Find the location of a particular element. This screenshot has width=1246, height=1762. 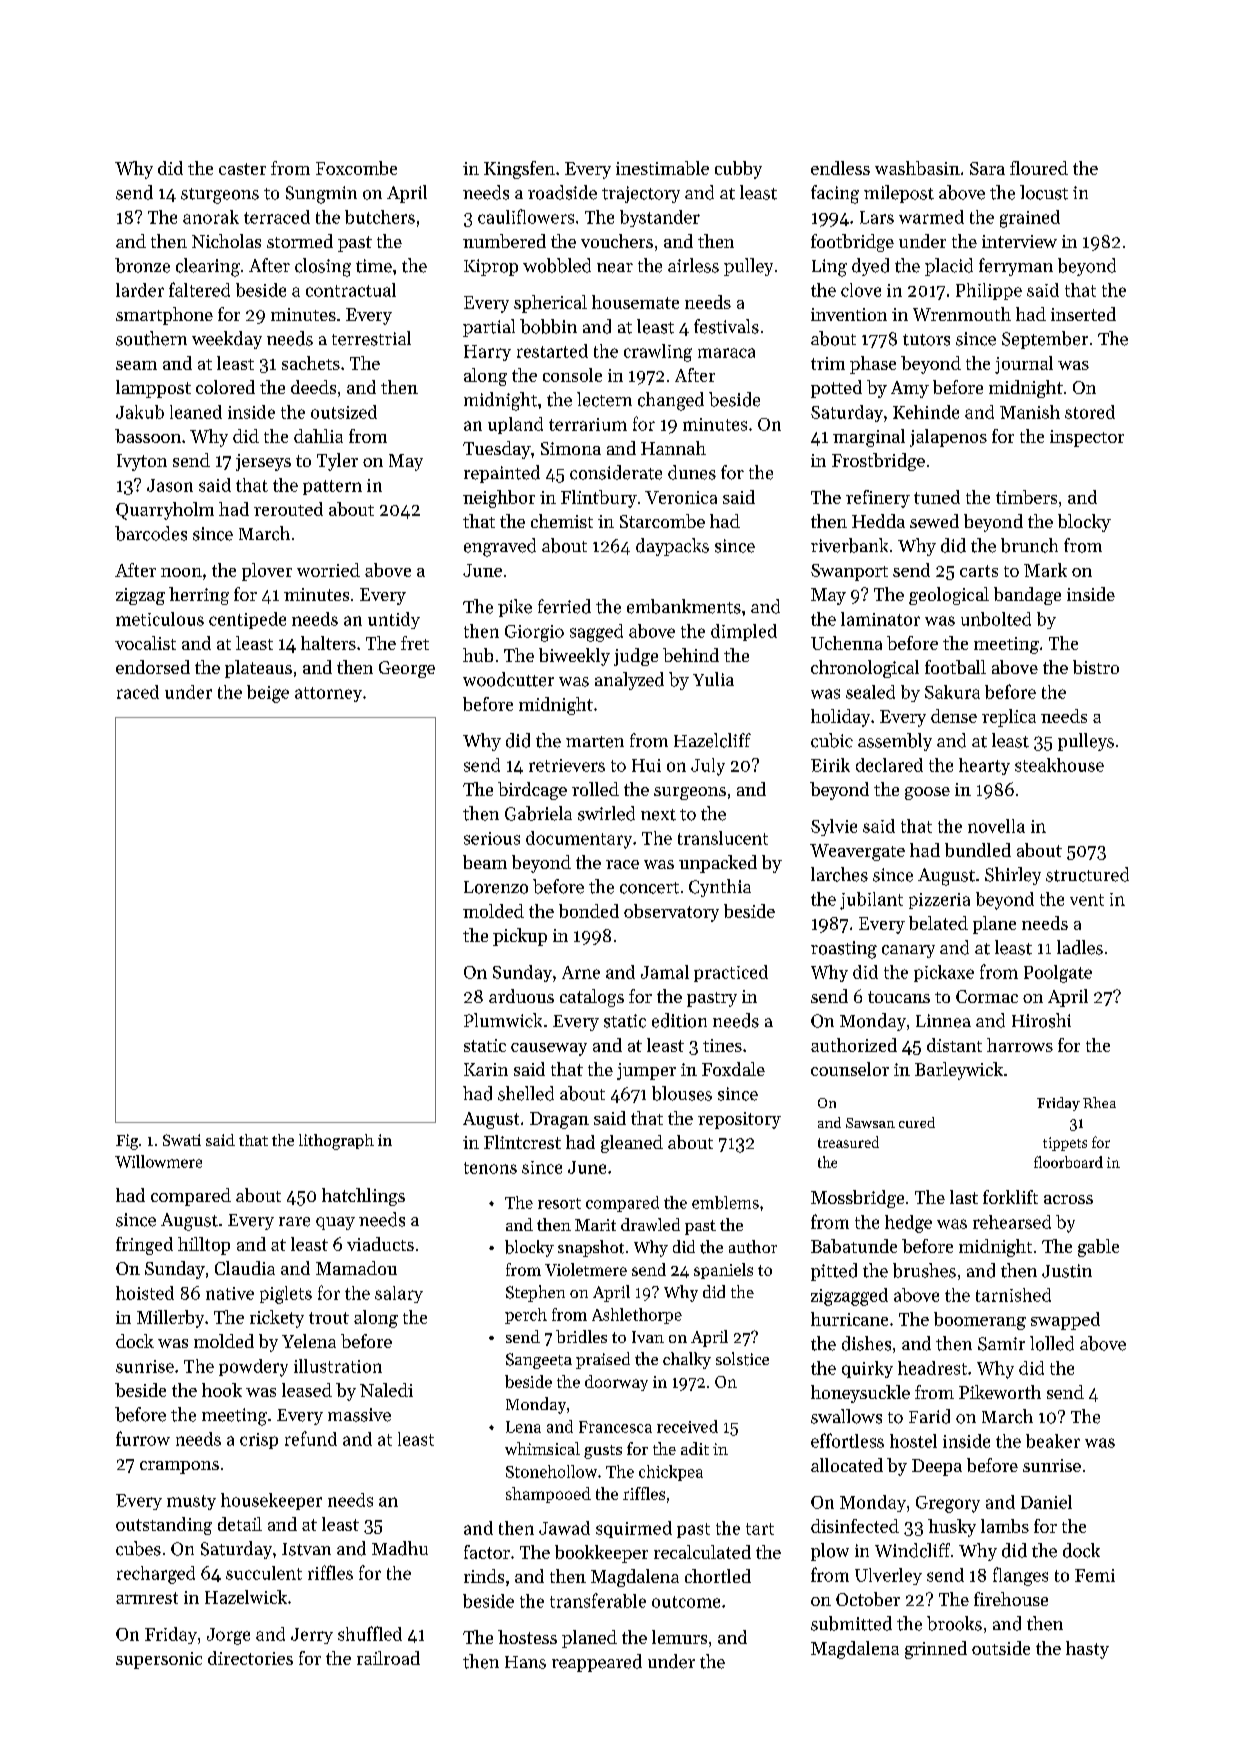

jalapenos is located at coordinates (948, 438).
